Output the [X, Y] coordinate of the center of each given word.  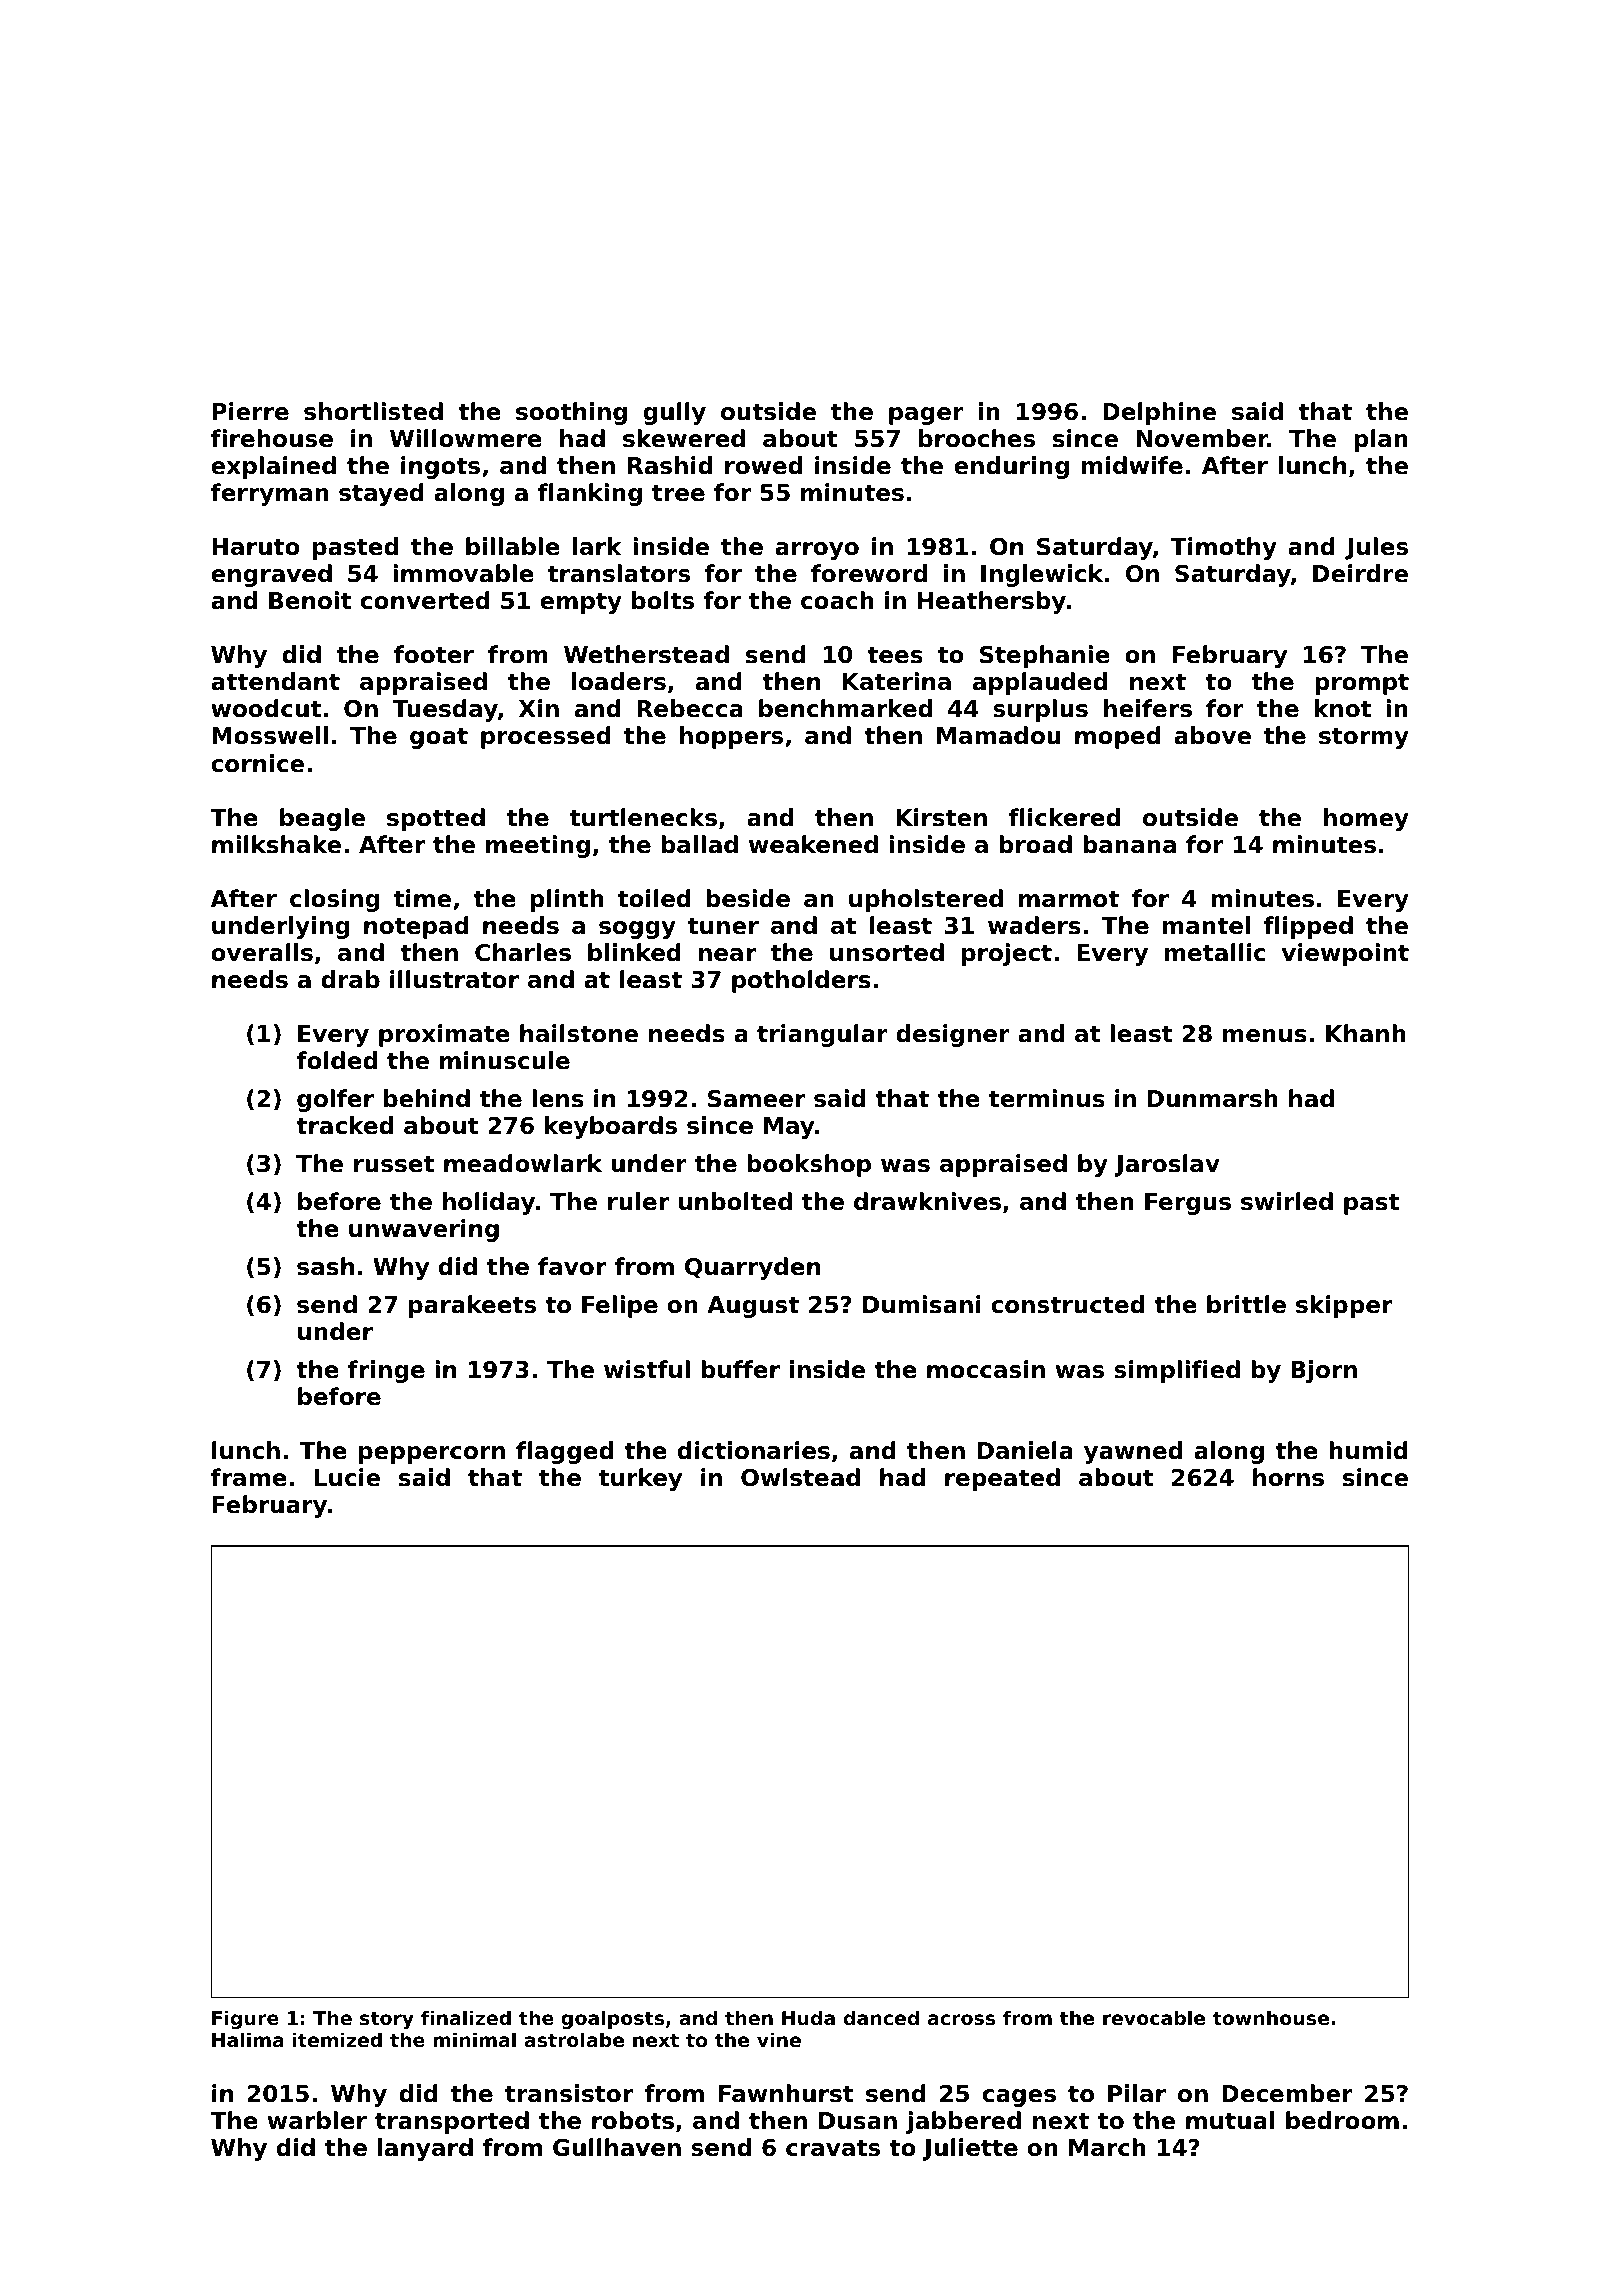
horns [1288, 1477]
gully [674, 413]
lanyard [425, 2149]
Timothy [1224, 548]
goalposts [612, 2019]
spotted [436, 819]
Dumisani [922, 1304]
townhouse [1271, 2018]
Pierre [250, 411]
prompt [1362, 684]
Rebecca [690, 708]
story [387, 2020]
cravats [833, 2148]
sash [325, 1266]
